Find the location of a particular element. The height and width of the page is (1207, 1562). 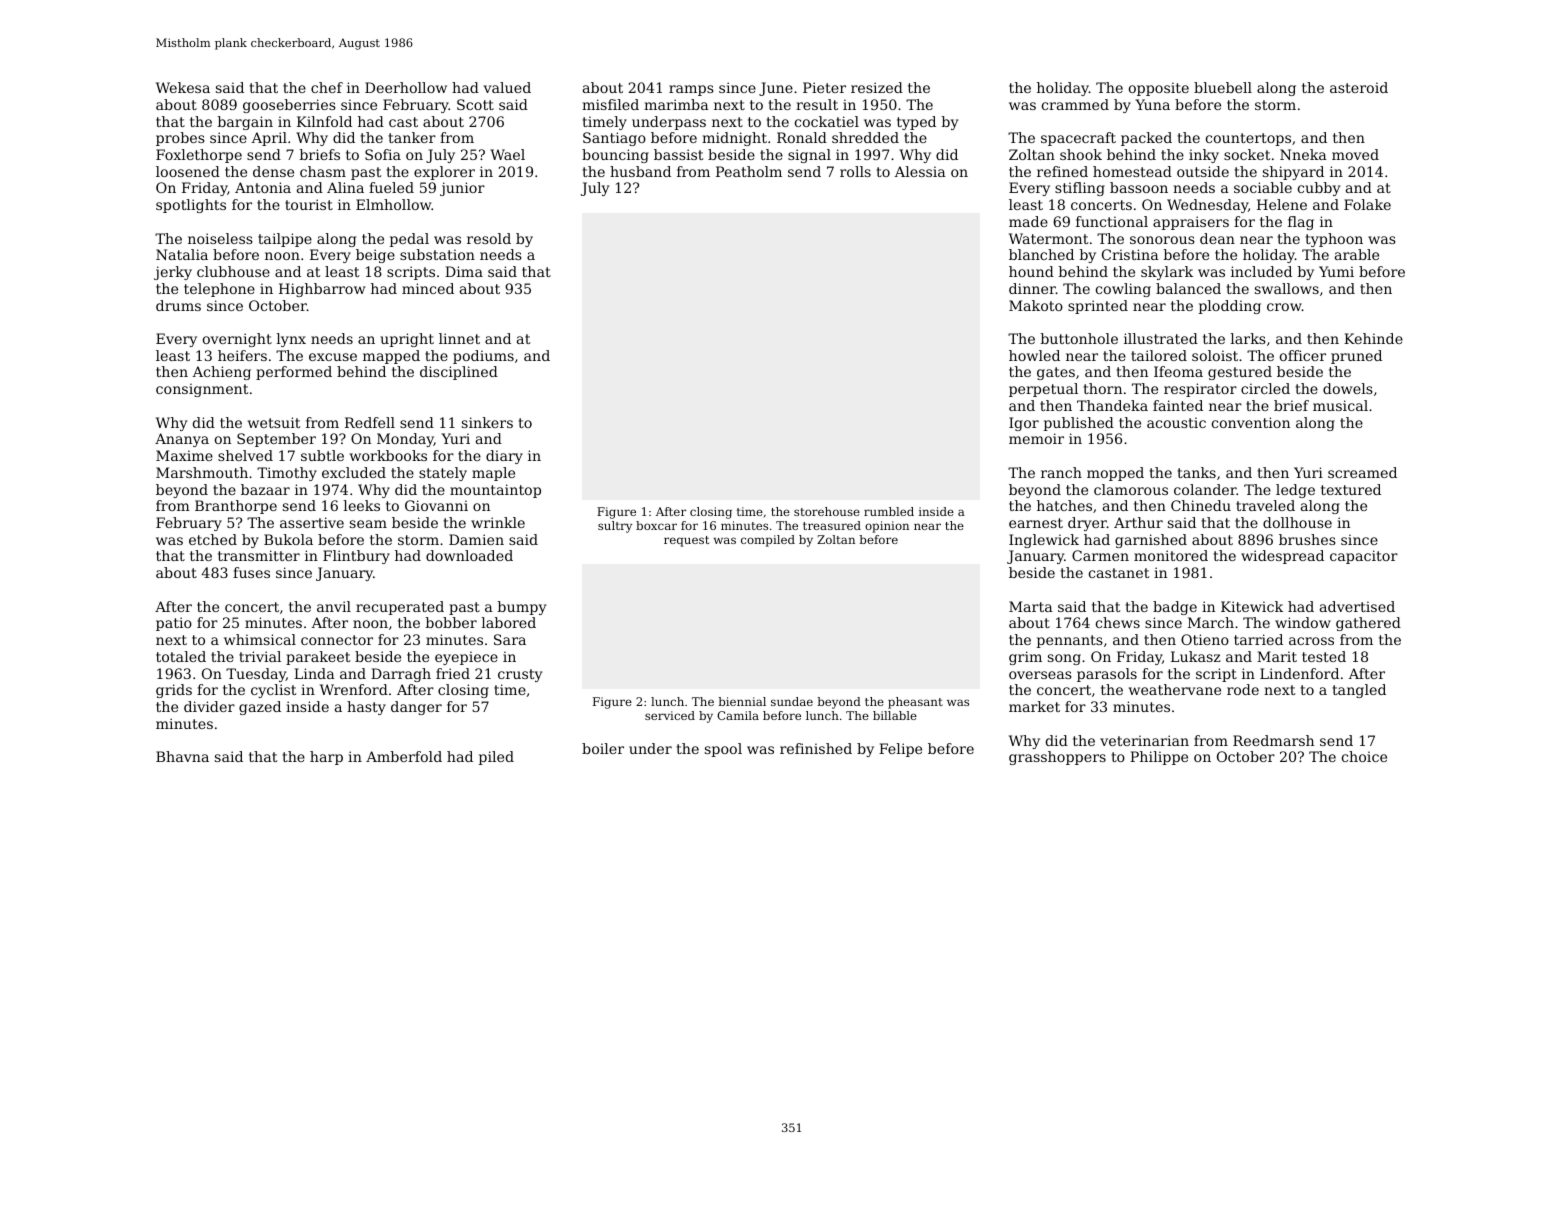

rolls is located at coordinates (855, 171).
